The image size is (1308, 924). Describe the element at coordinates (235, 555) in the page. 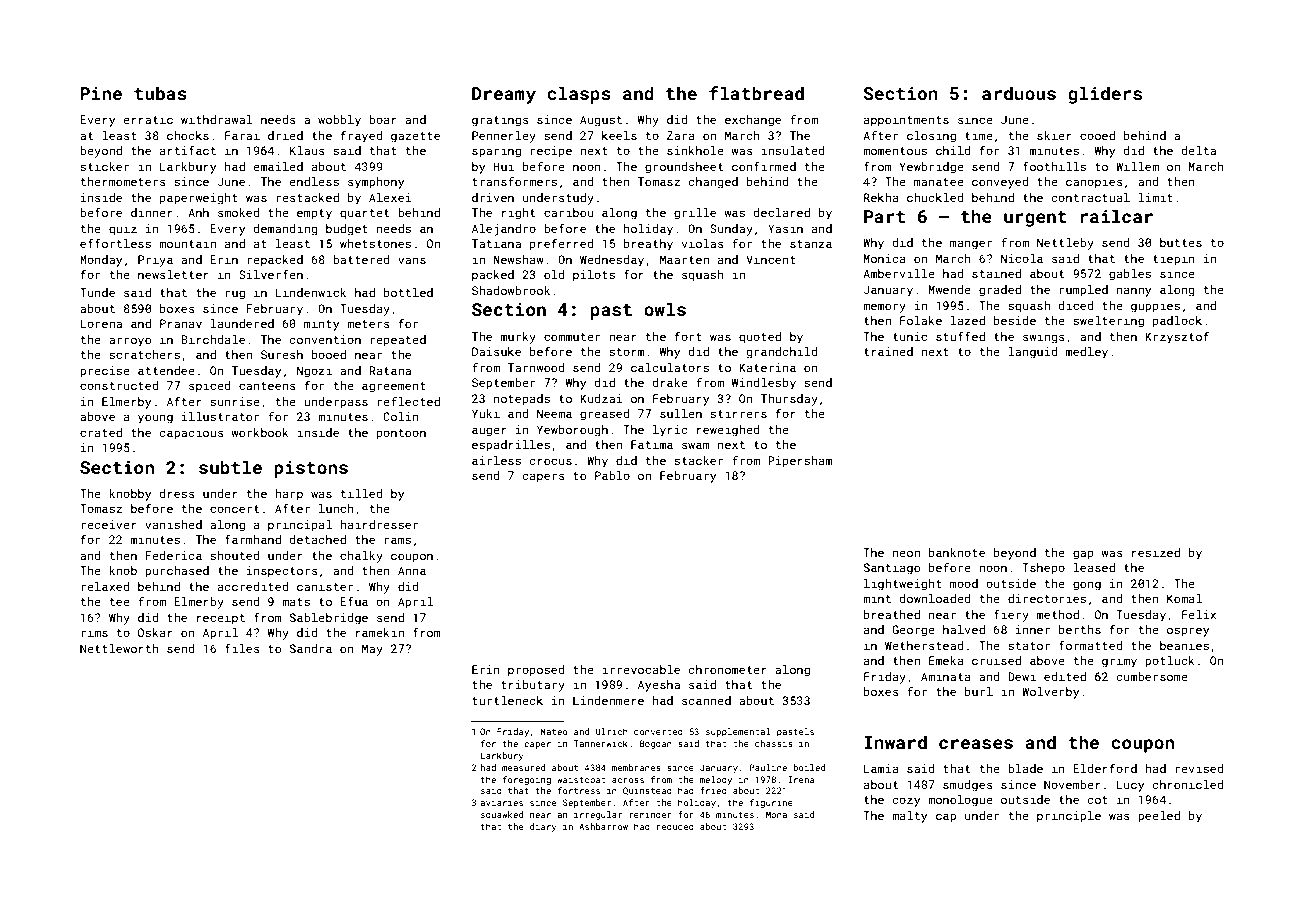

I see `shouted` at that location.
